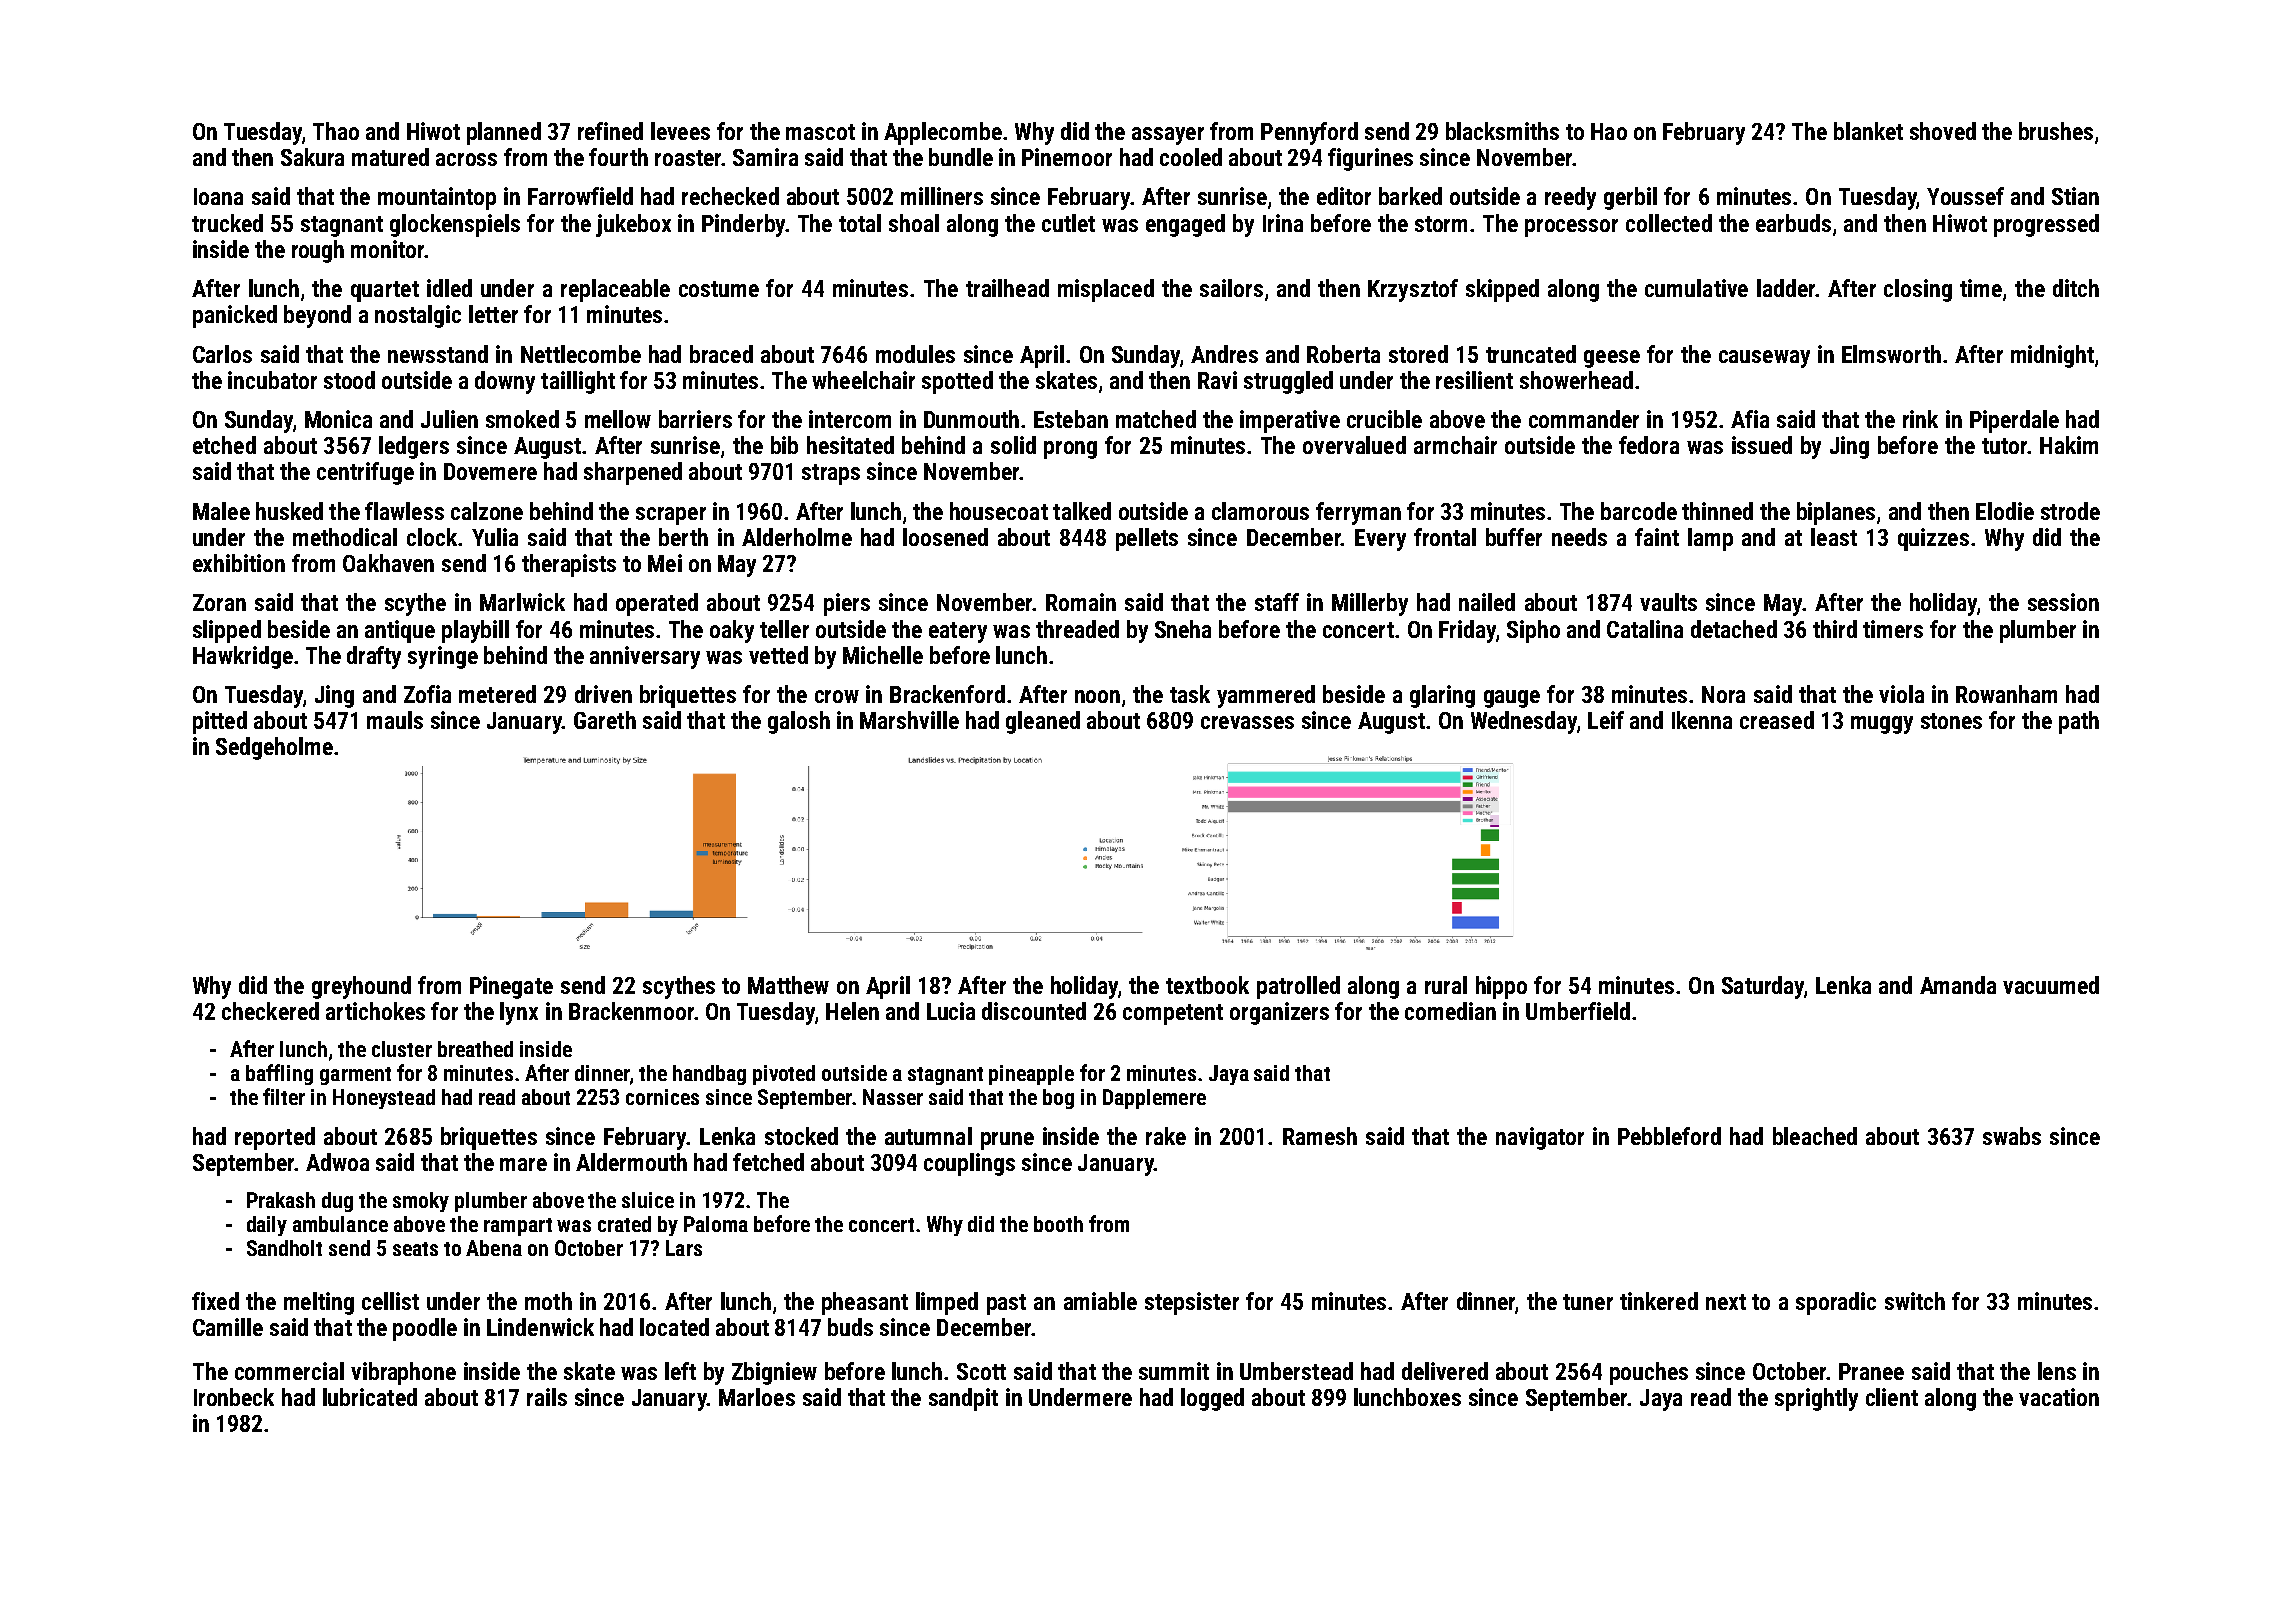 The image size is (2292, 1620). I want to click on crevasses, so click(1247, 722).
